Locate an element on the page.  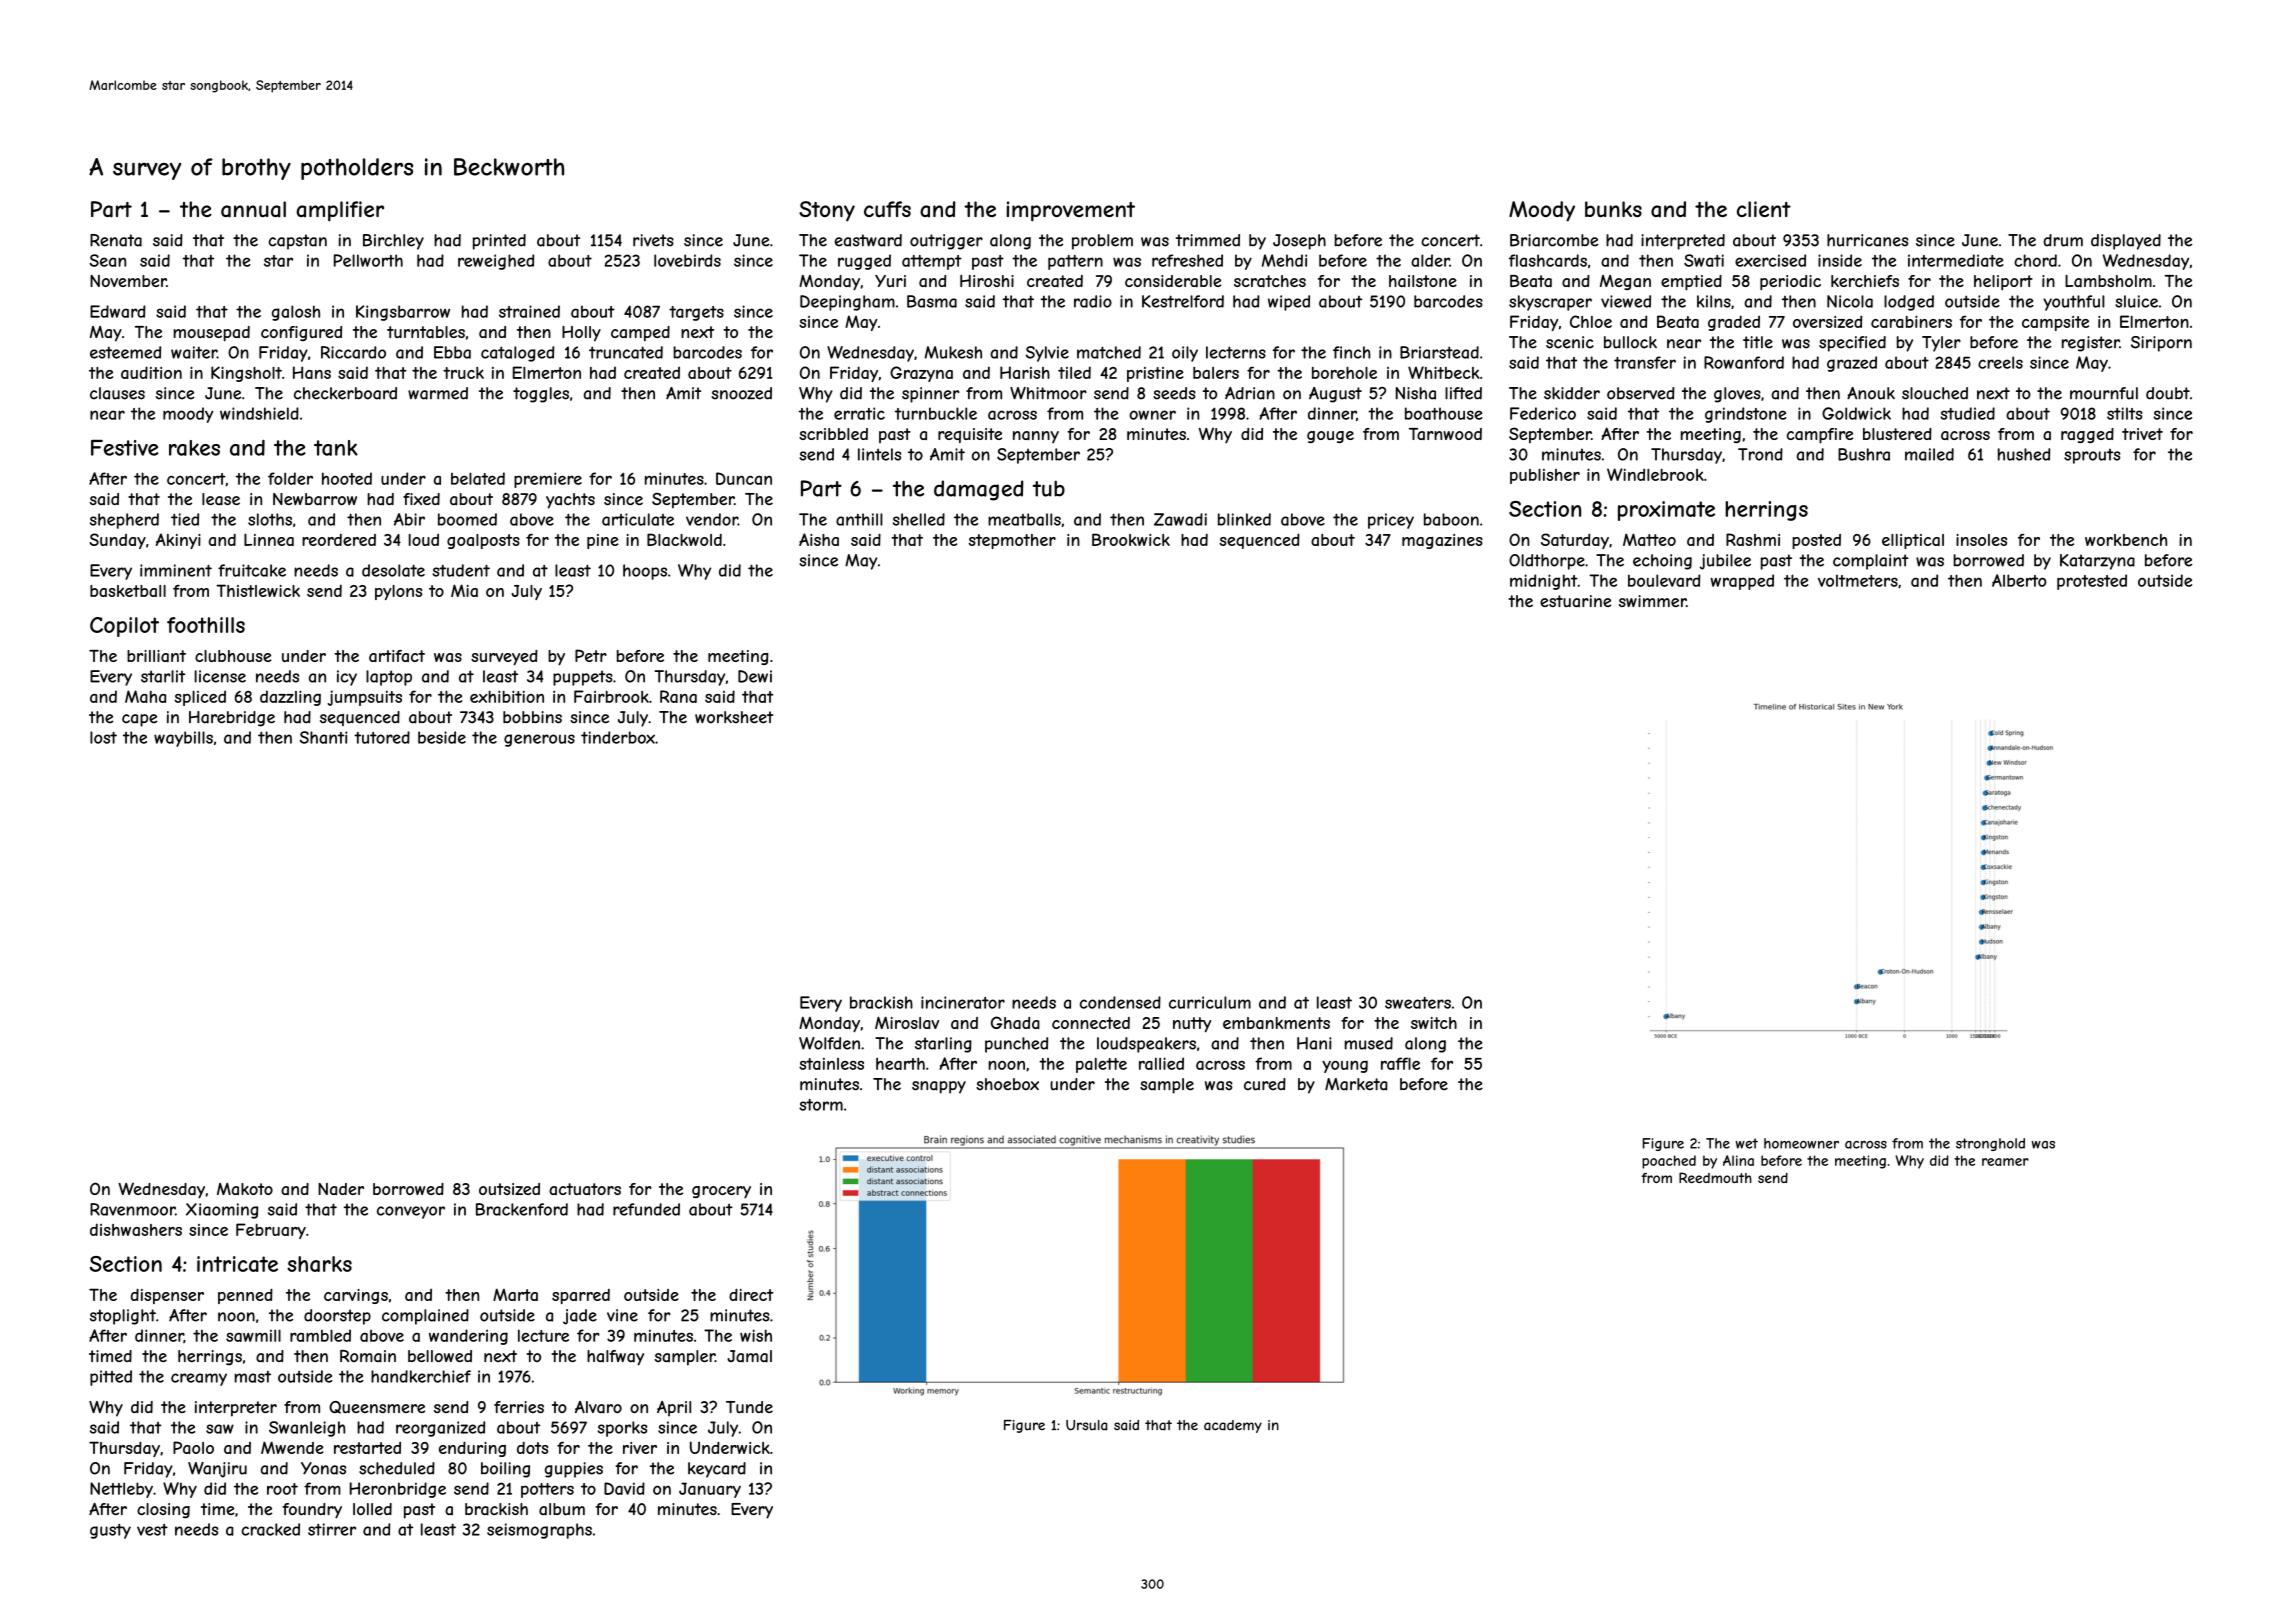
Ursula is located at coordinates (1086, 1425).
